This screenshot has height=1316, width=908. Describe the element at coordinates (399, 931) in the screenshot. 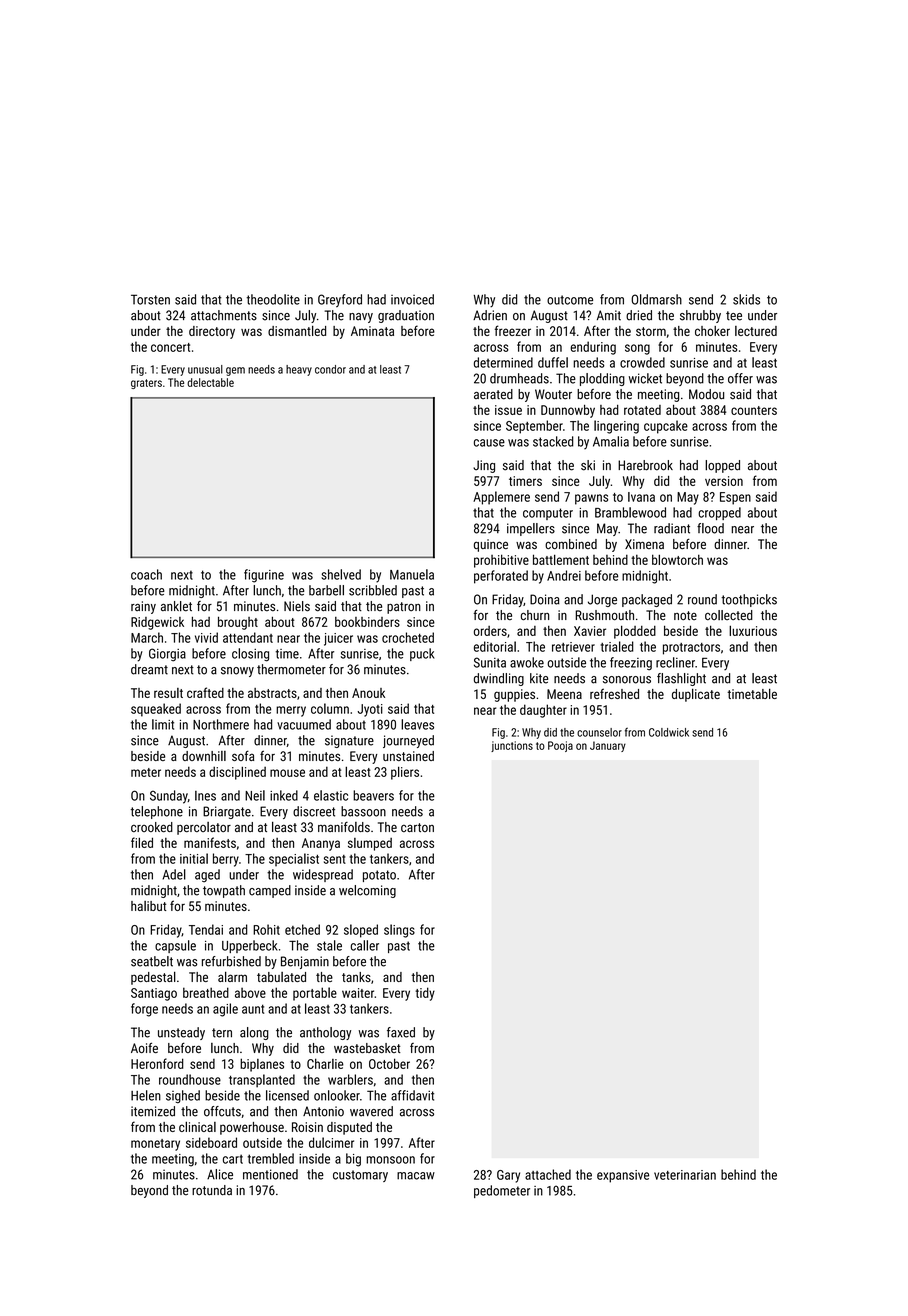

I see `slings` at that location.
